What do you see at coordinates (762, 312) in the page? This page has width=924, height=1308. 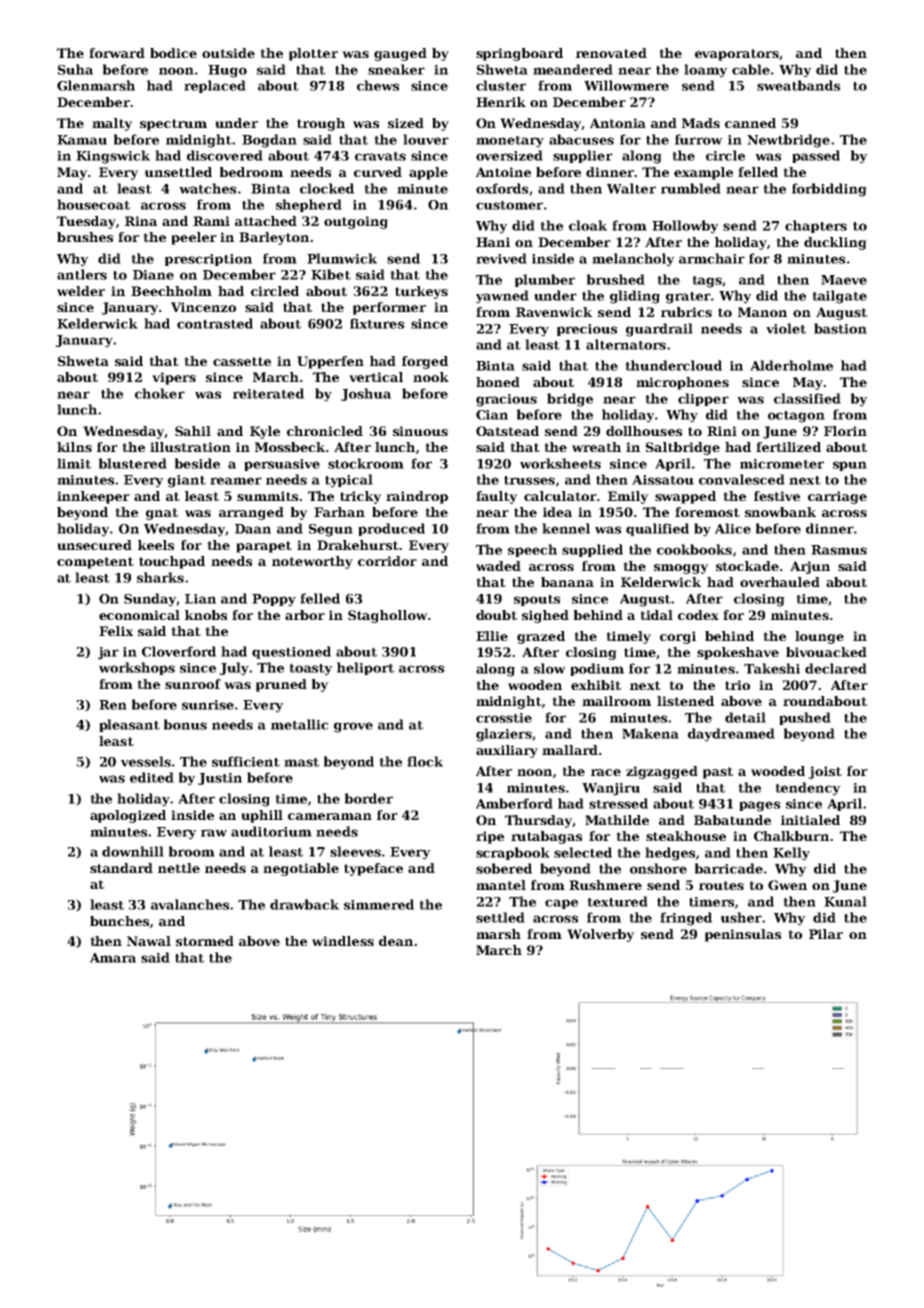 I see `Manon` at bounding box center [762, 312].
